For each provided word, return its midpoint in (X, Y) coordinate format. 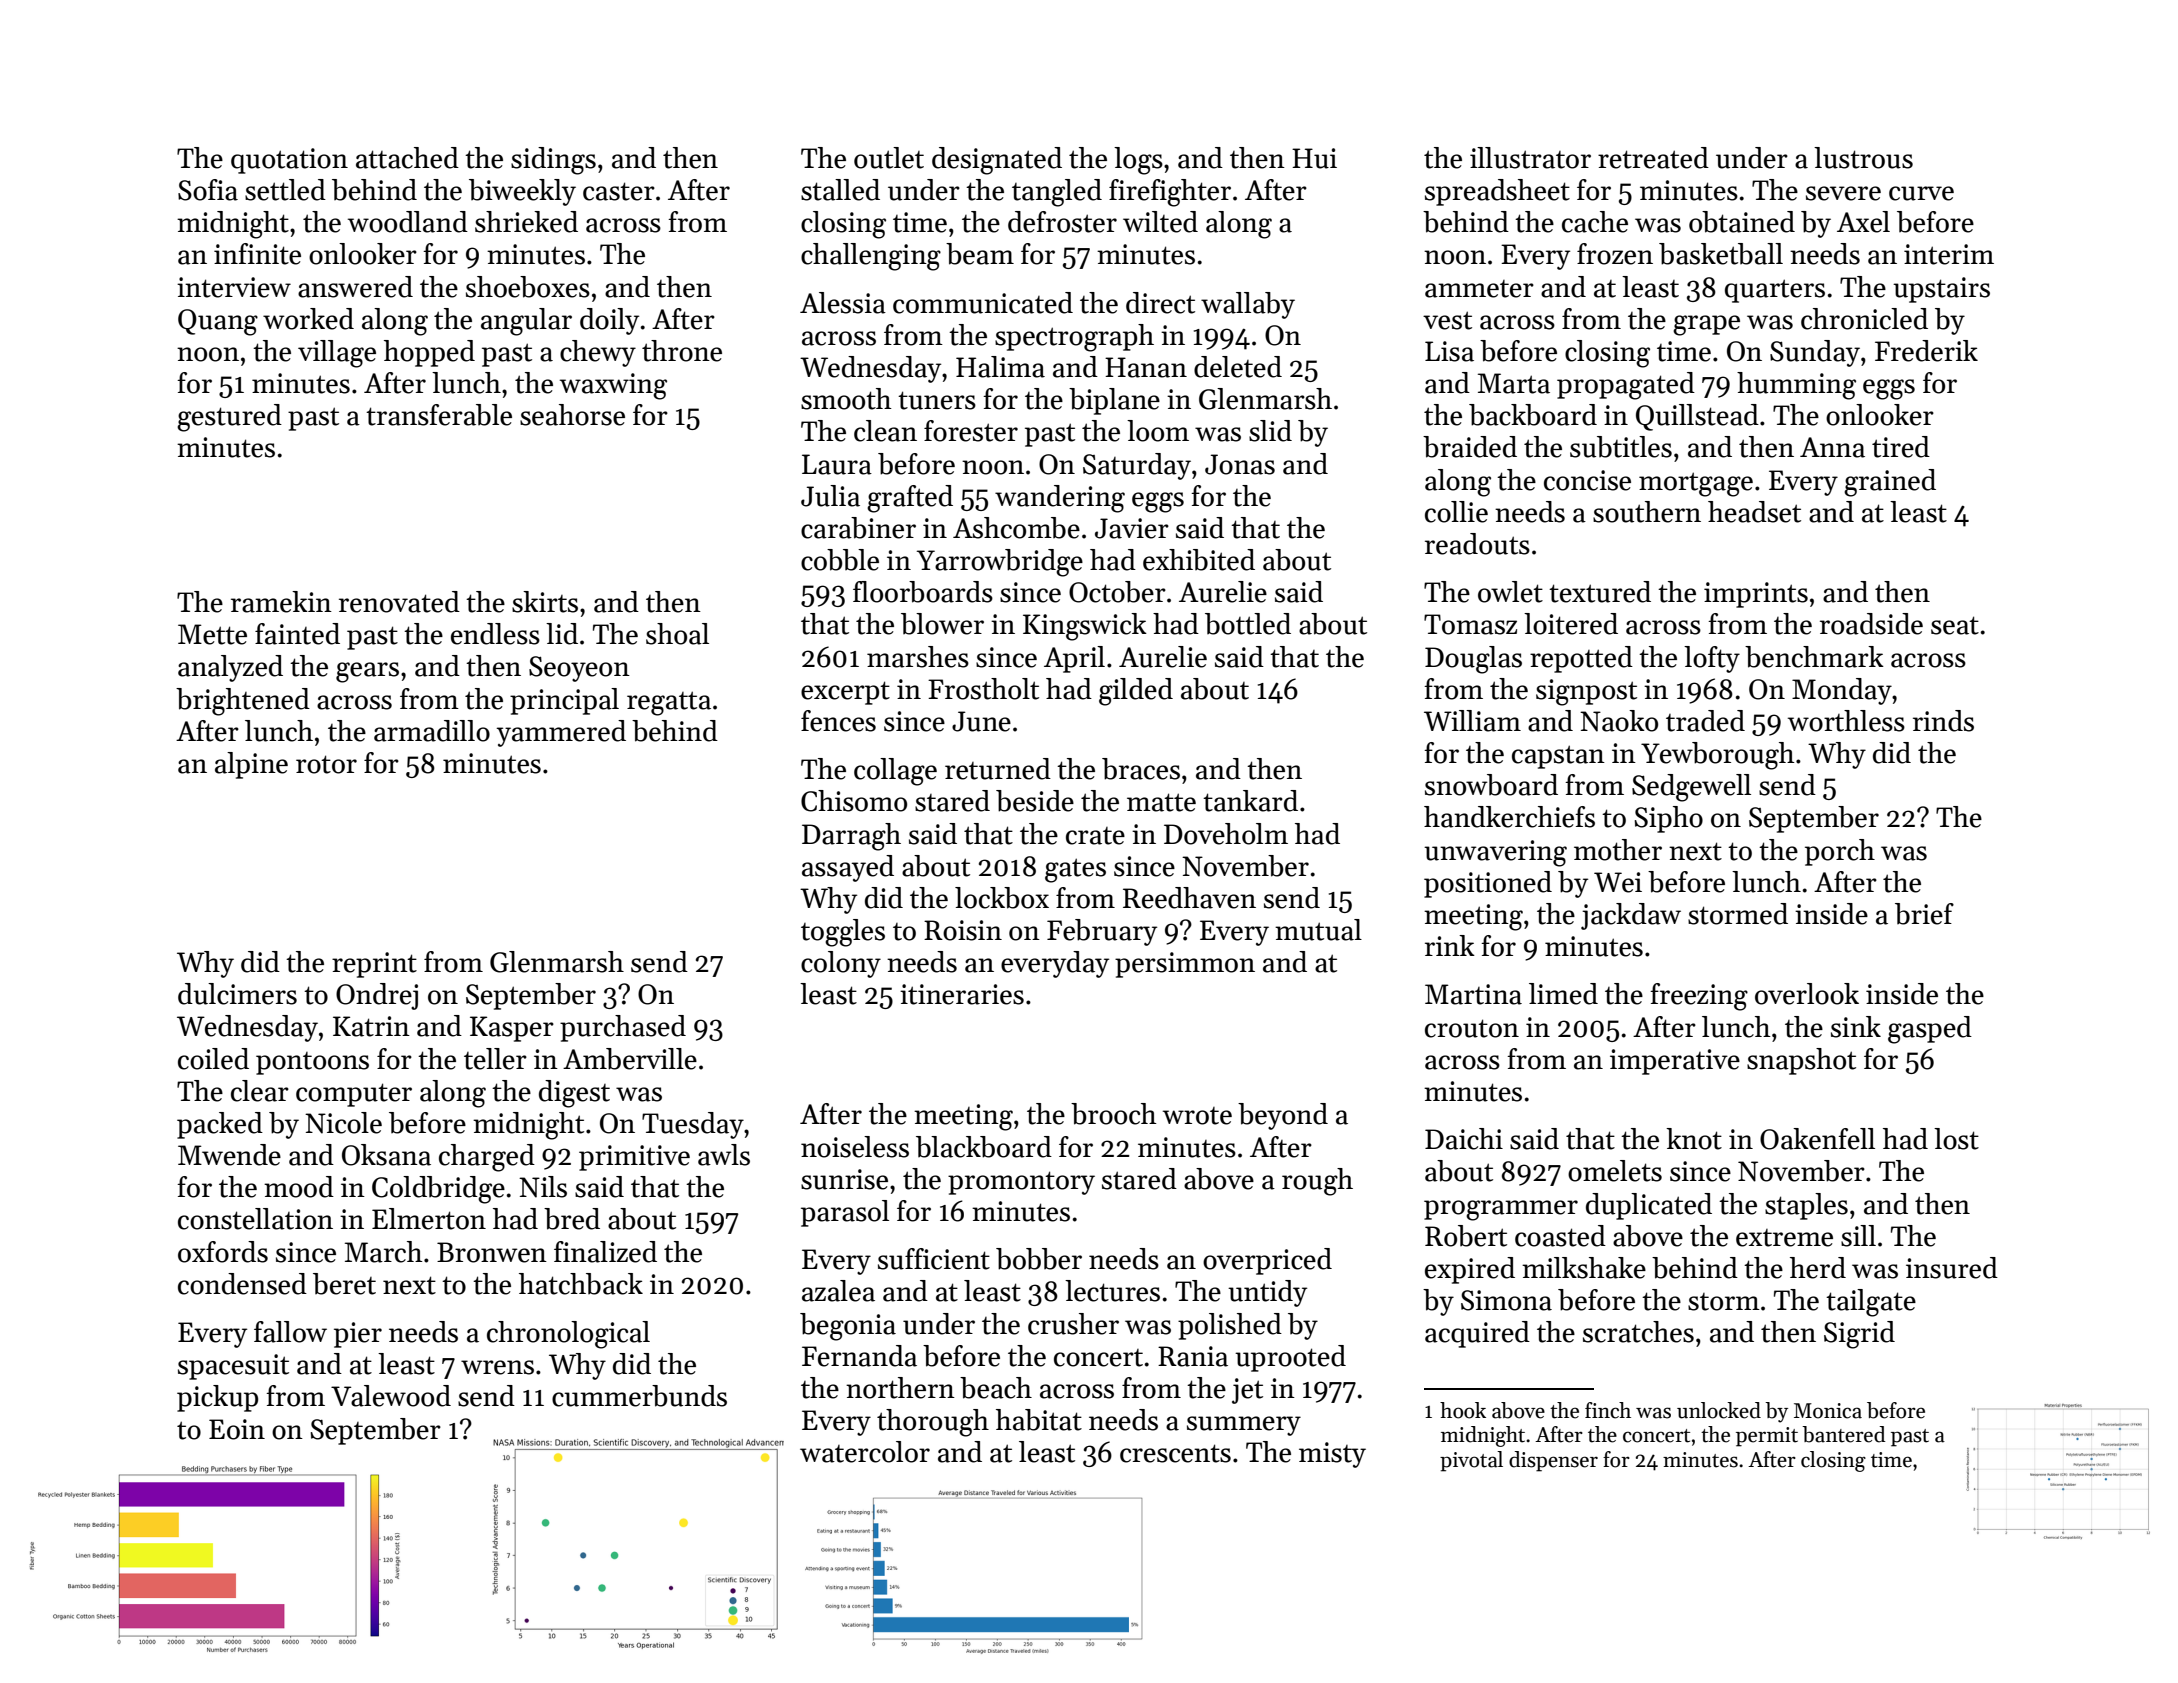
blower (942, 624)
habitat (1039, 1420)
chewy (598, 353)
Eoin (237, 1429)
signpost (1586, 692)
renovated (399, 602)
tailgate (1871, 1303)
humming (1796, 386)
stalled (840, 190)
